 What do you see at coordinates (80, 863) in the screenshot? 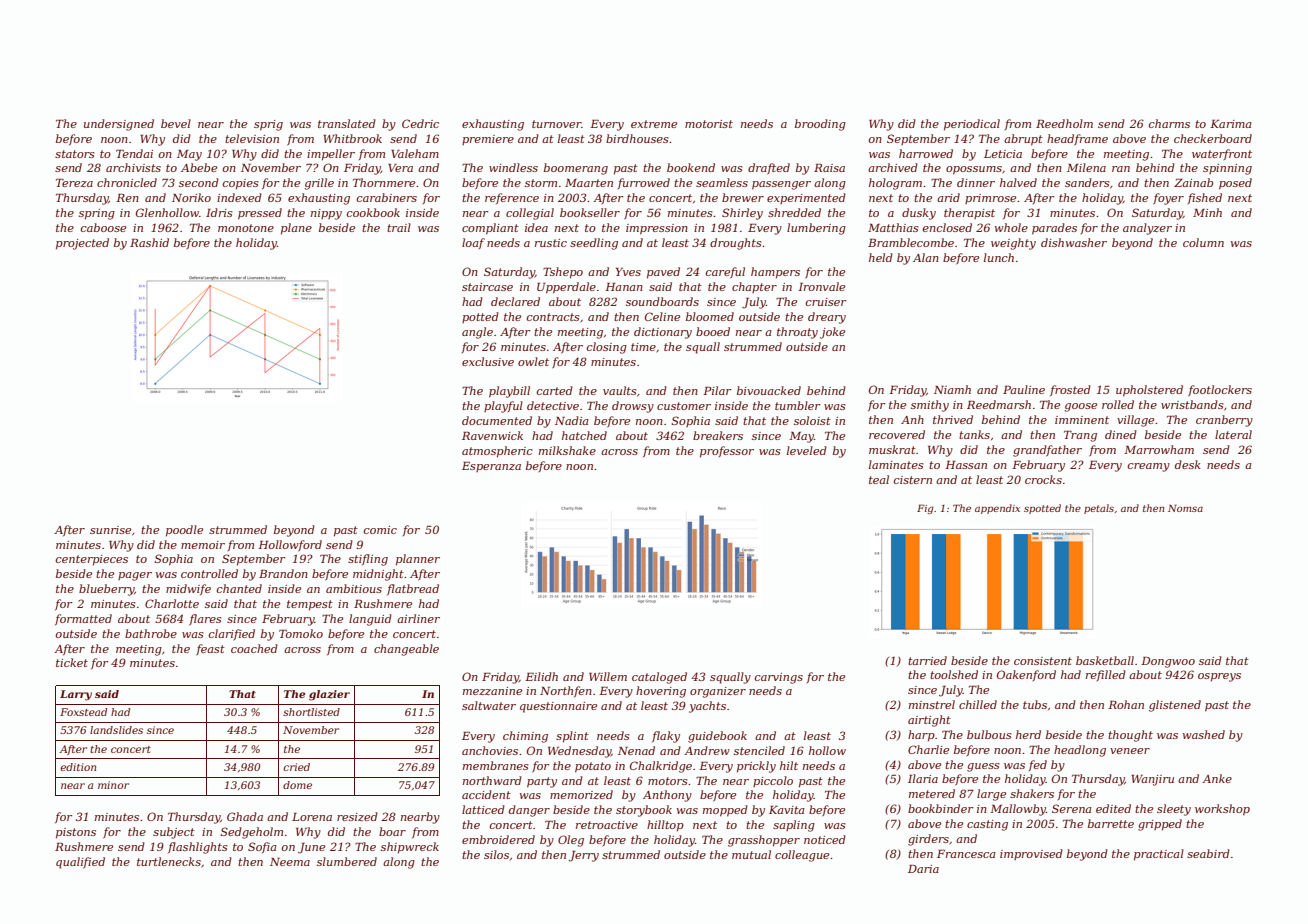
I see `qualified` at bounding box center [80, 863].
